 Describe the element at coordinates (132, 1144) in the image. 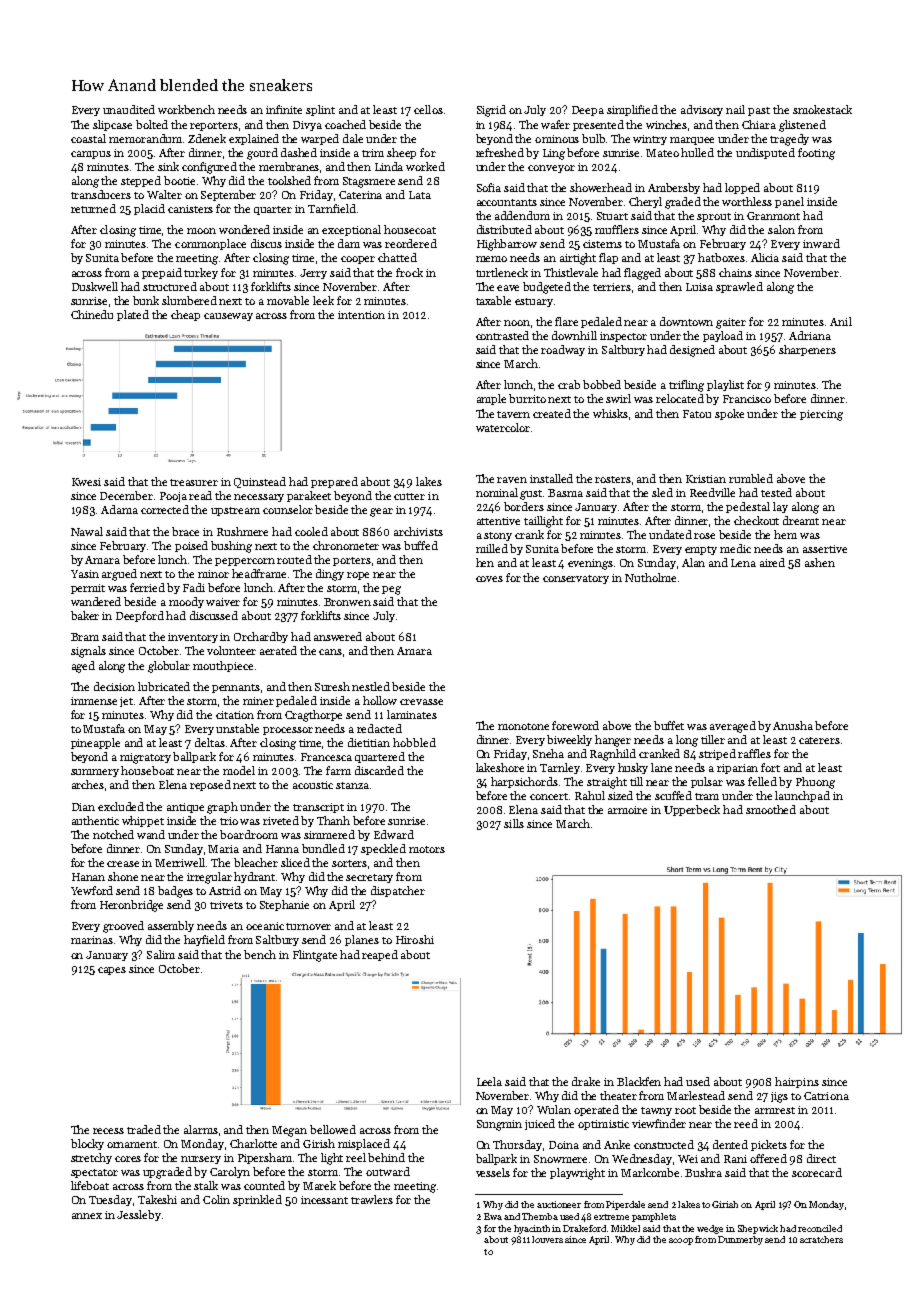

I see `ornament` at that location.
